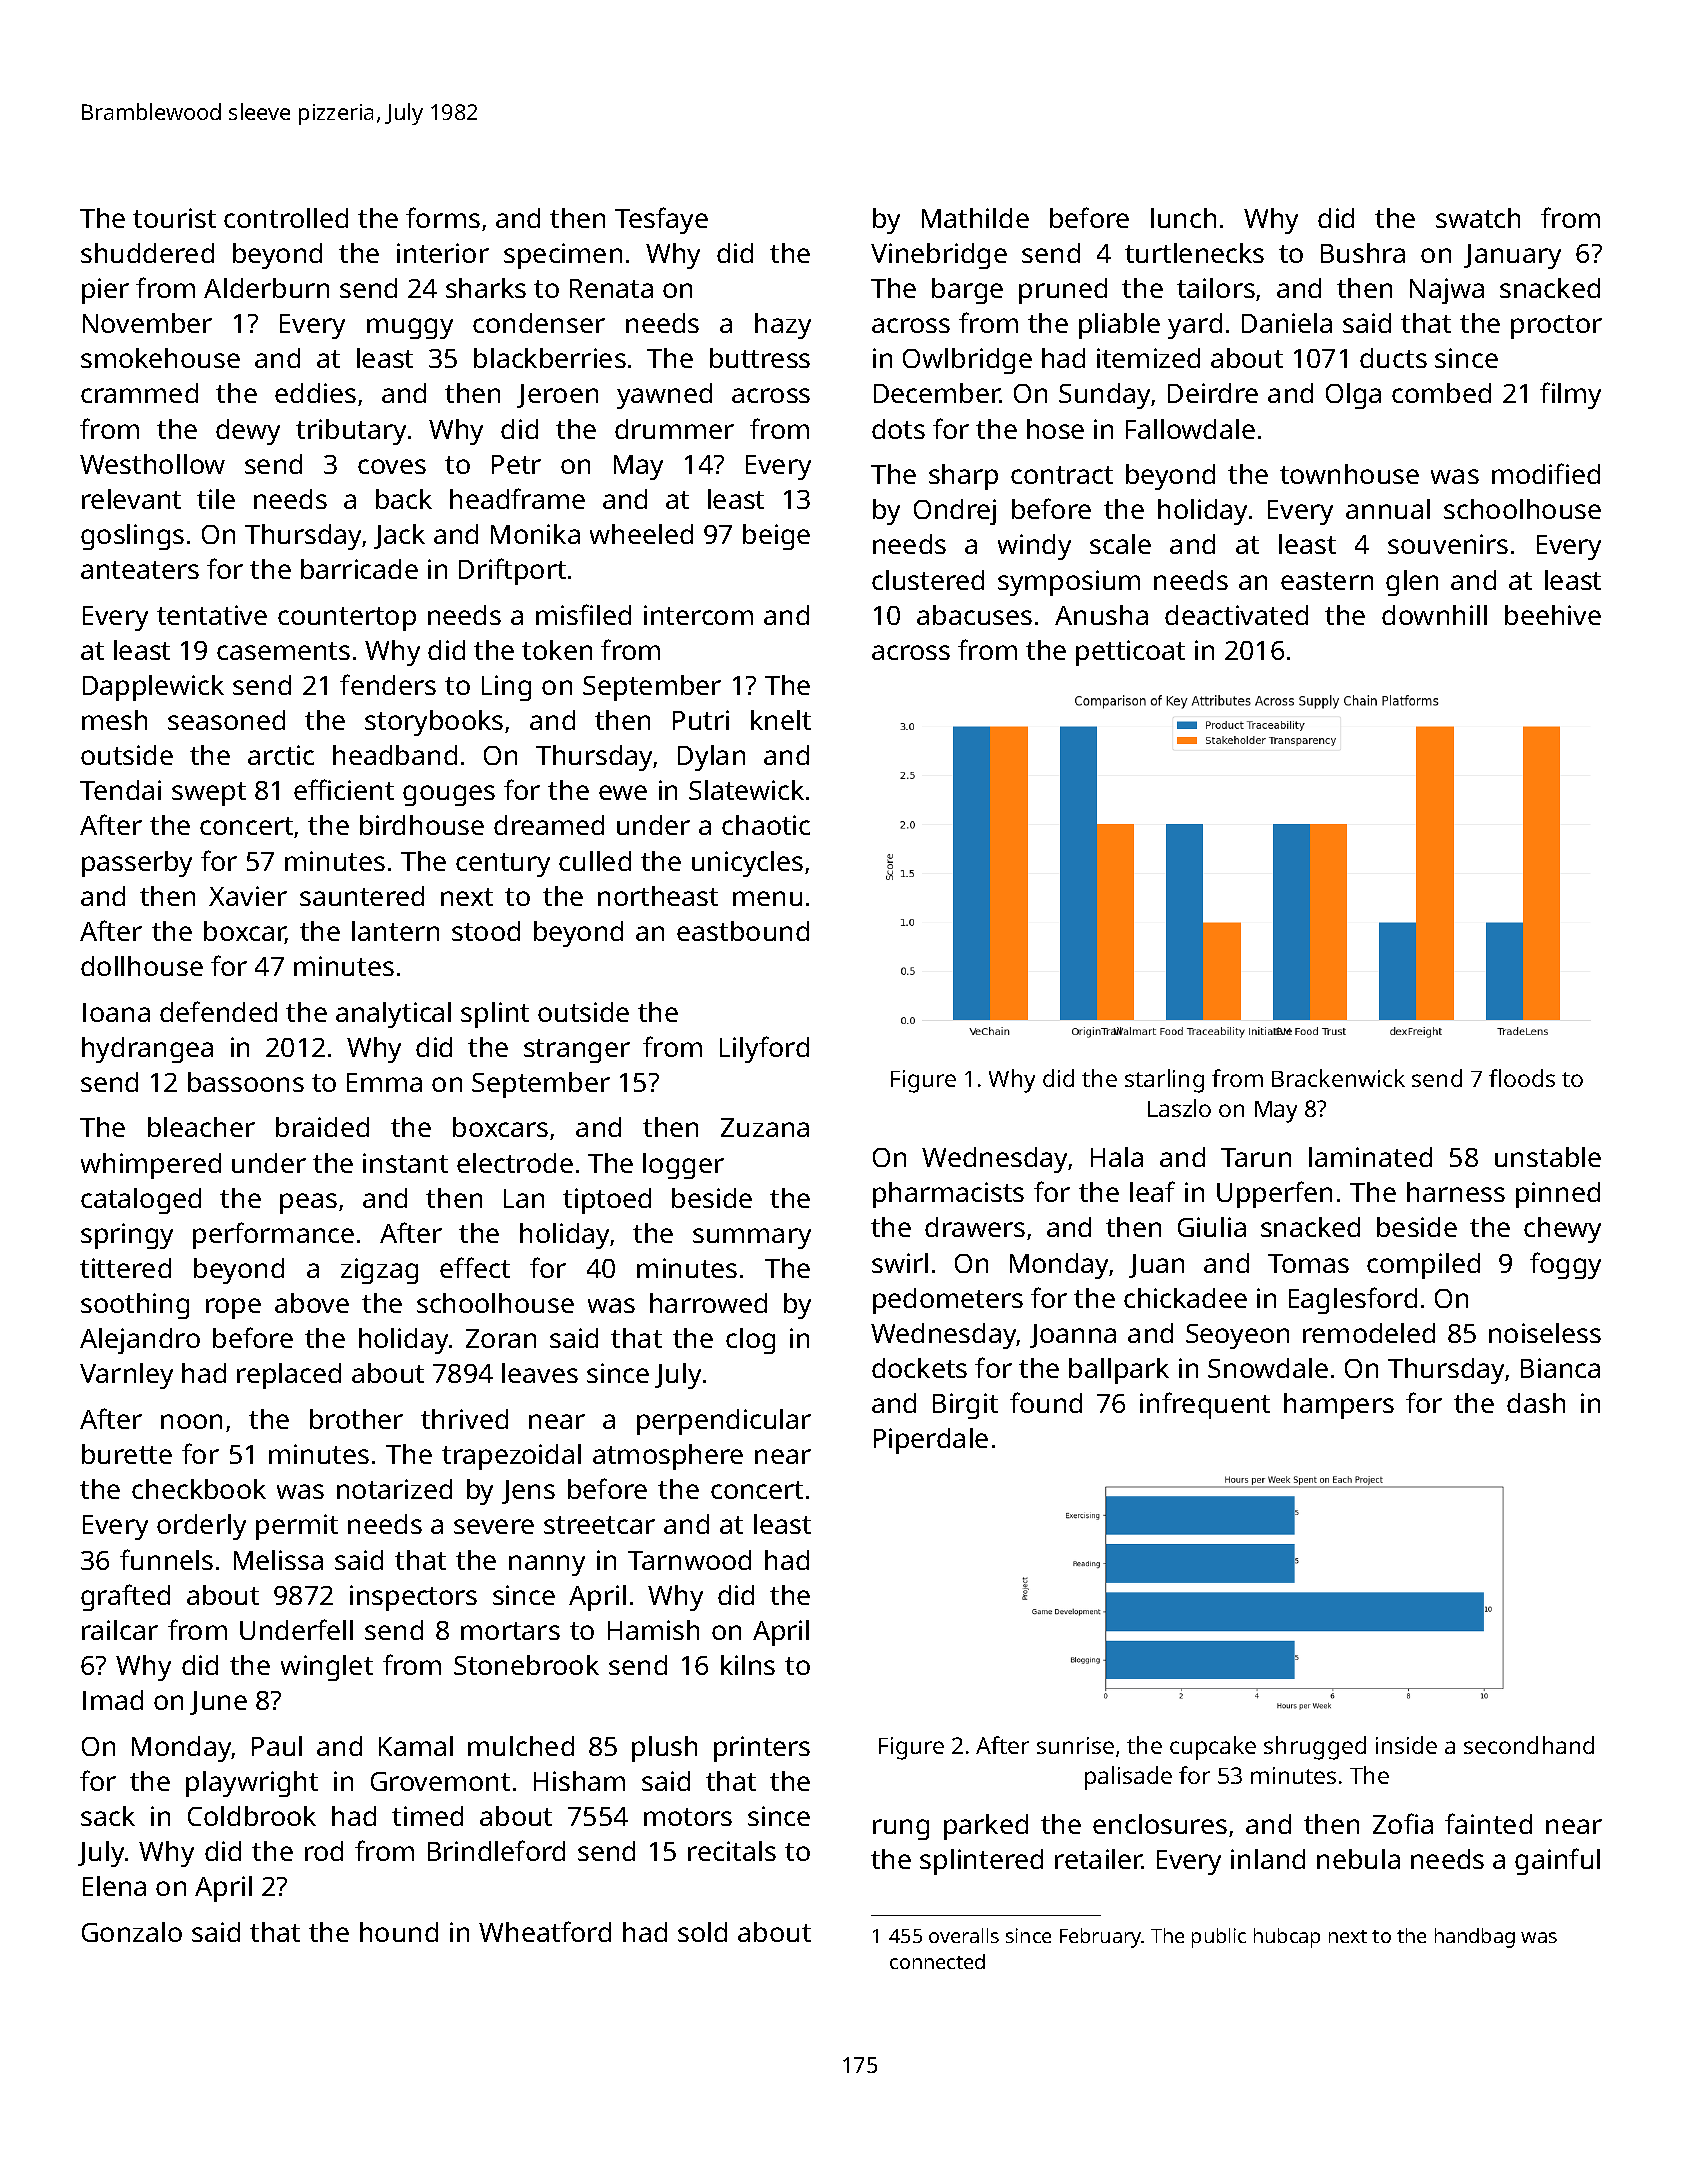  Describe the element at coordinates (1075, 1745) in the screenshot. I see `sunrise` at that location.
